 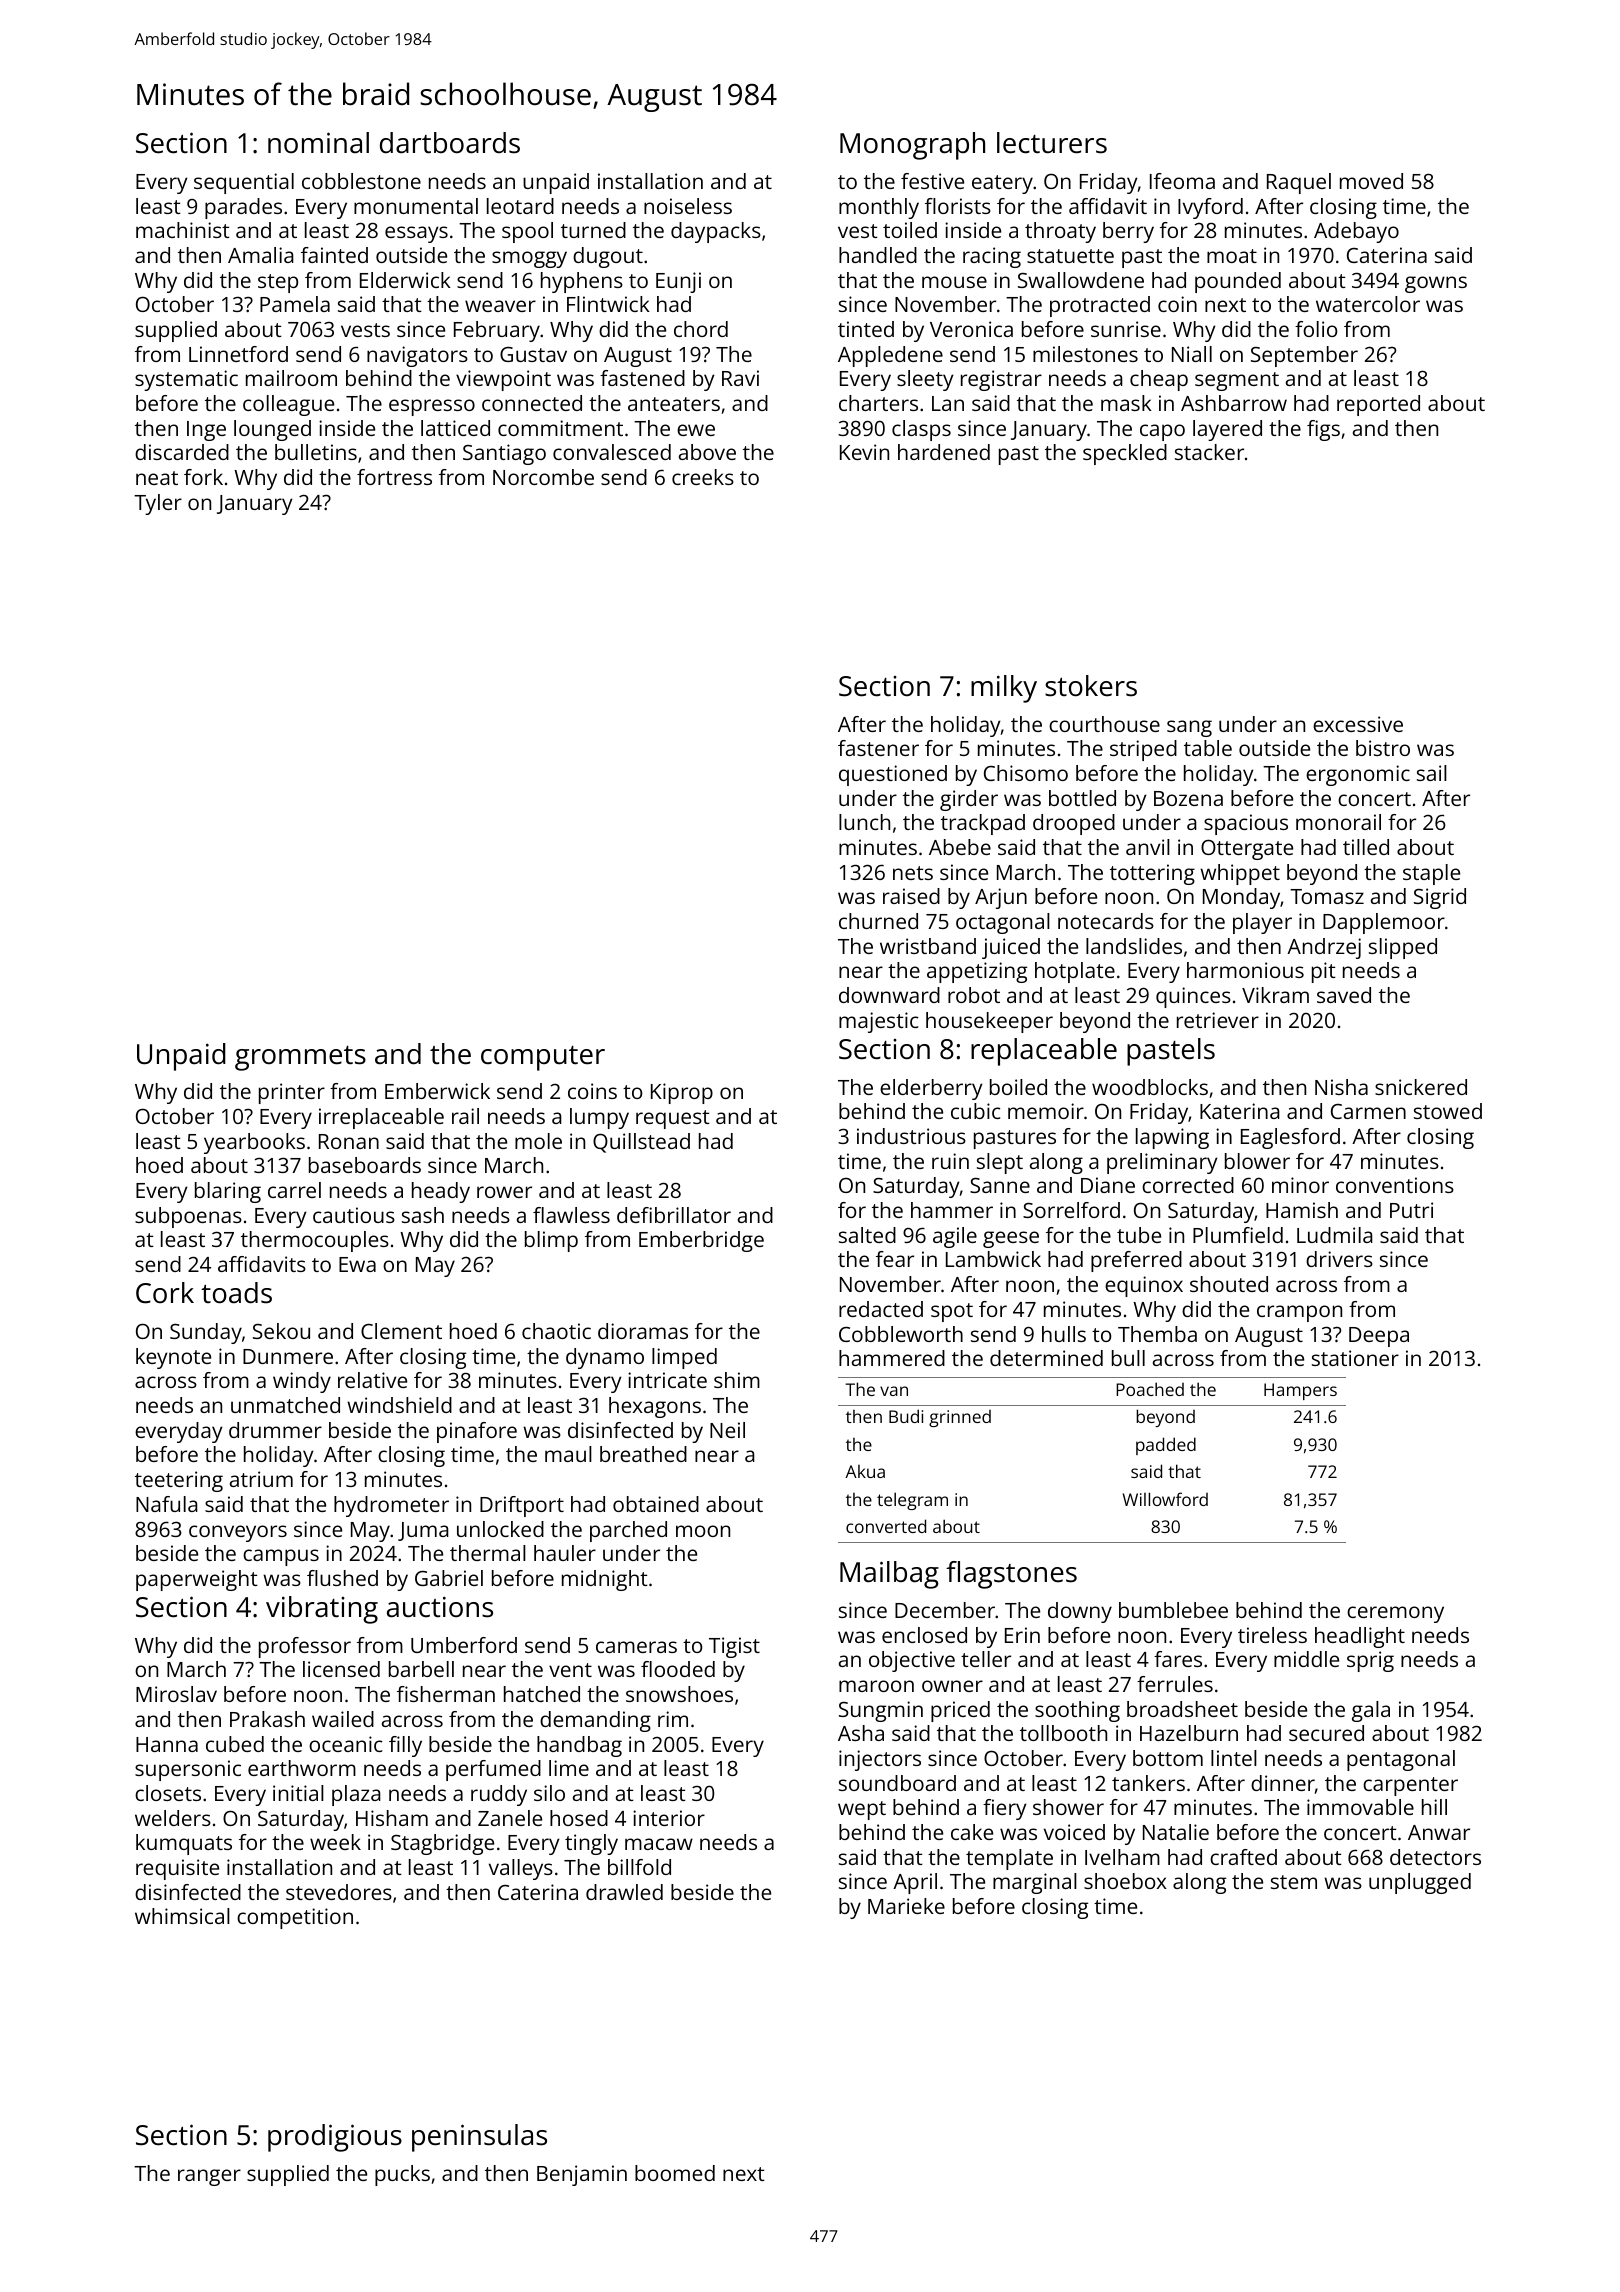 What do you see at coordinates (238, 1533) in the screenshot?
I see `conveyors` at bounding box center [238, 1533].
